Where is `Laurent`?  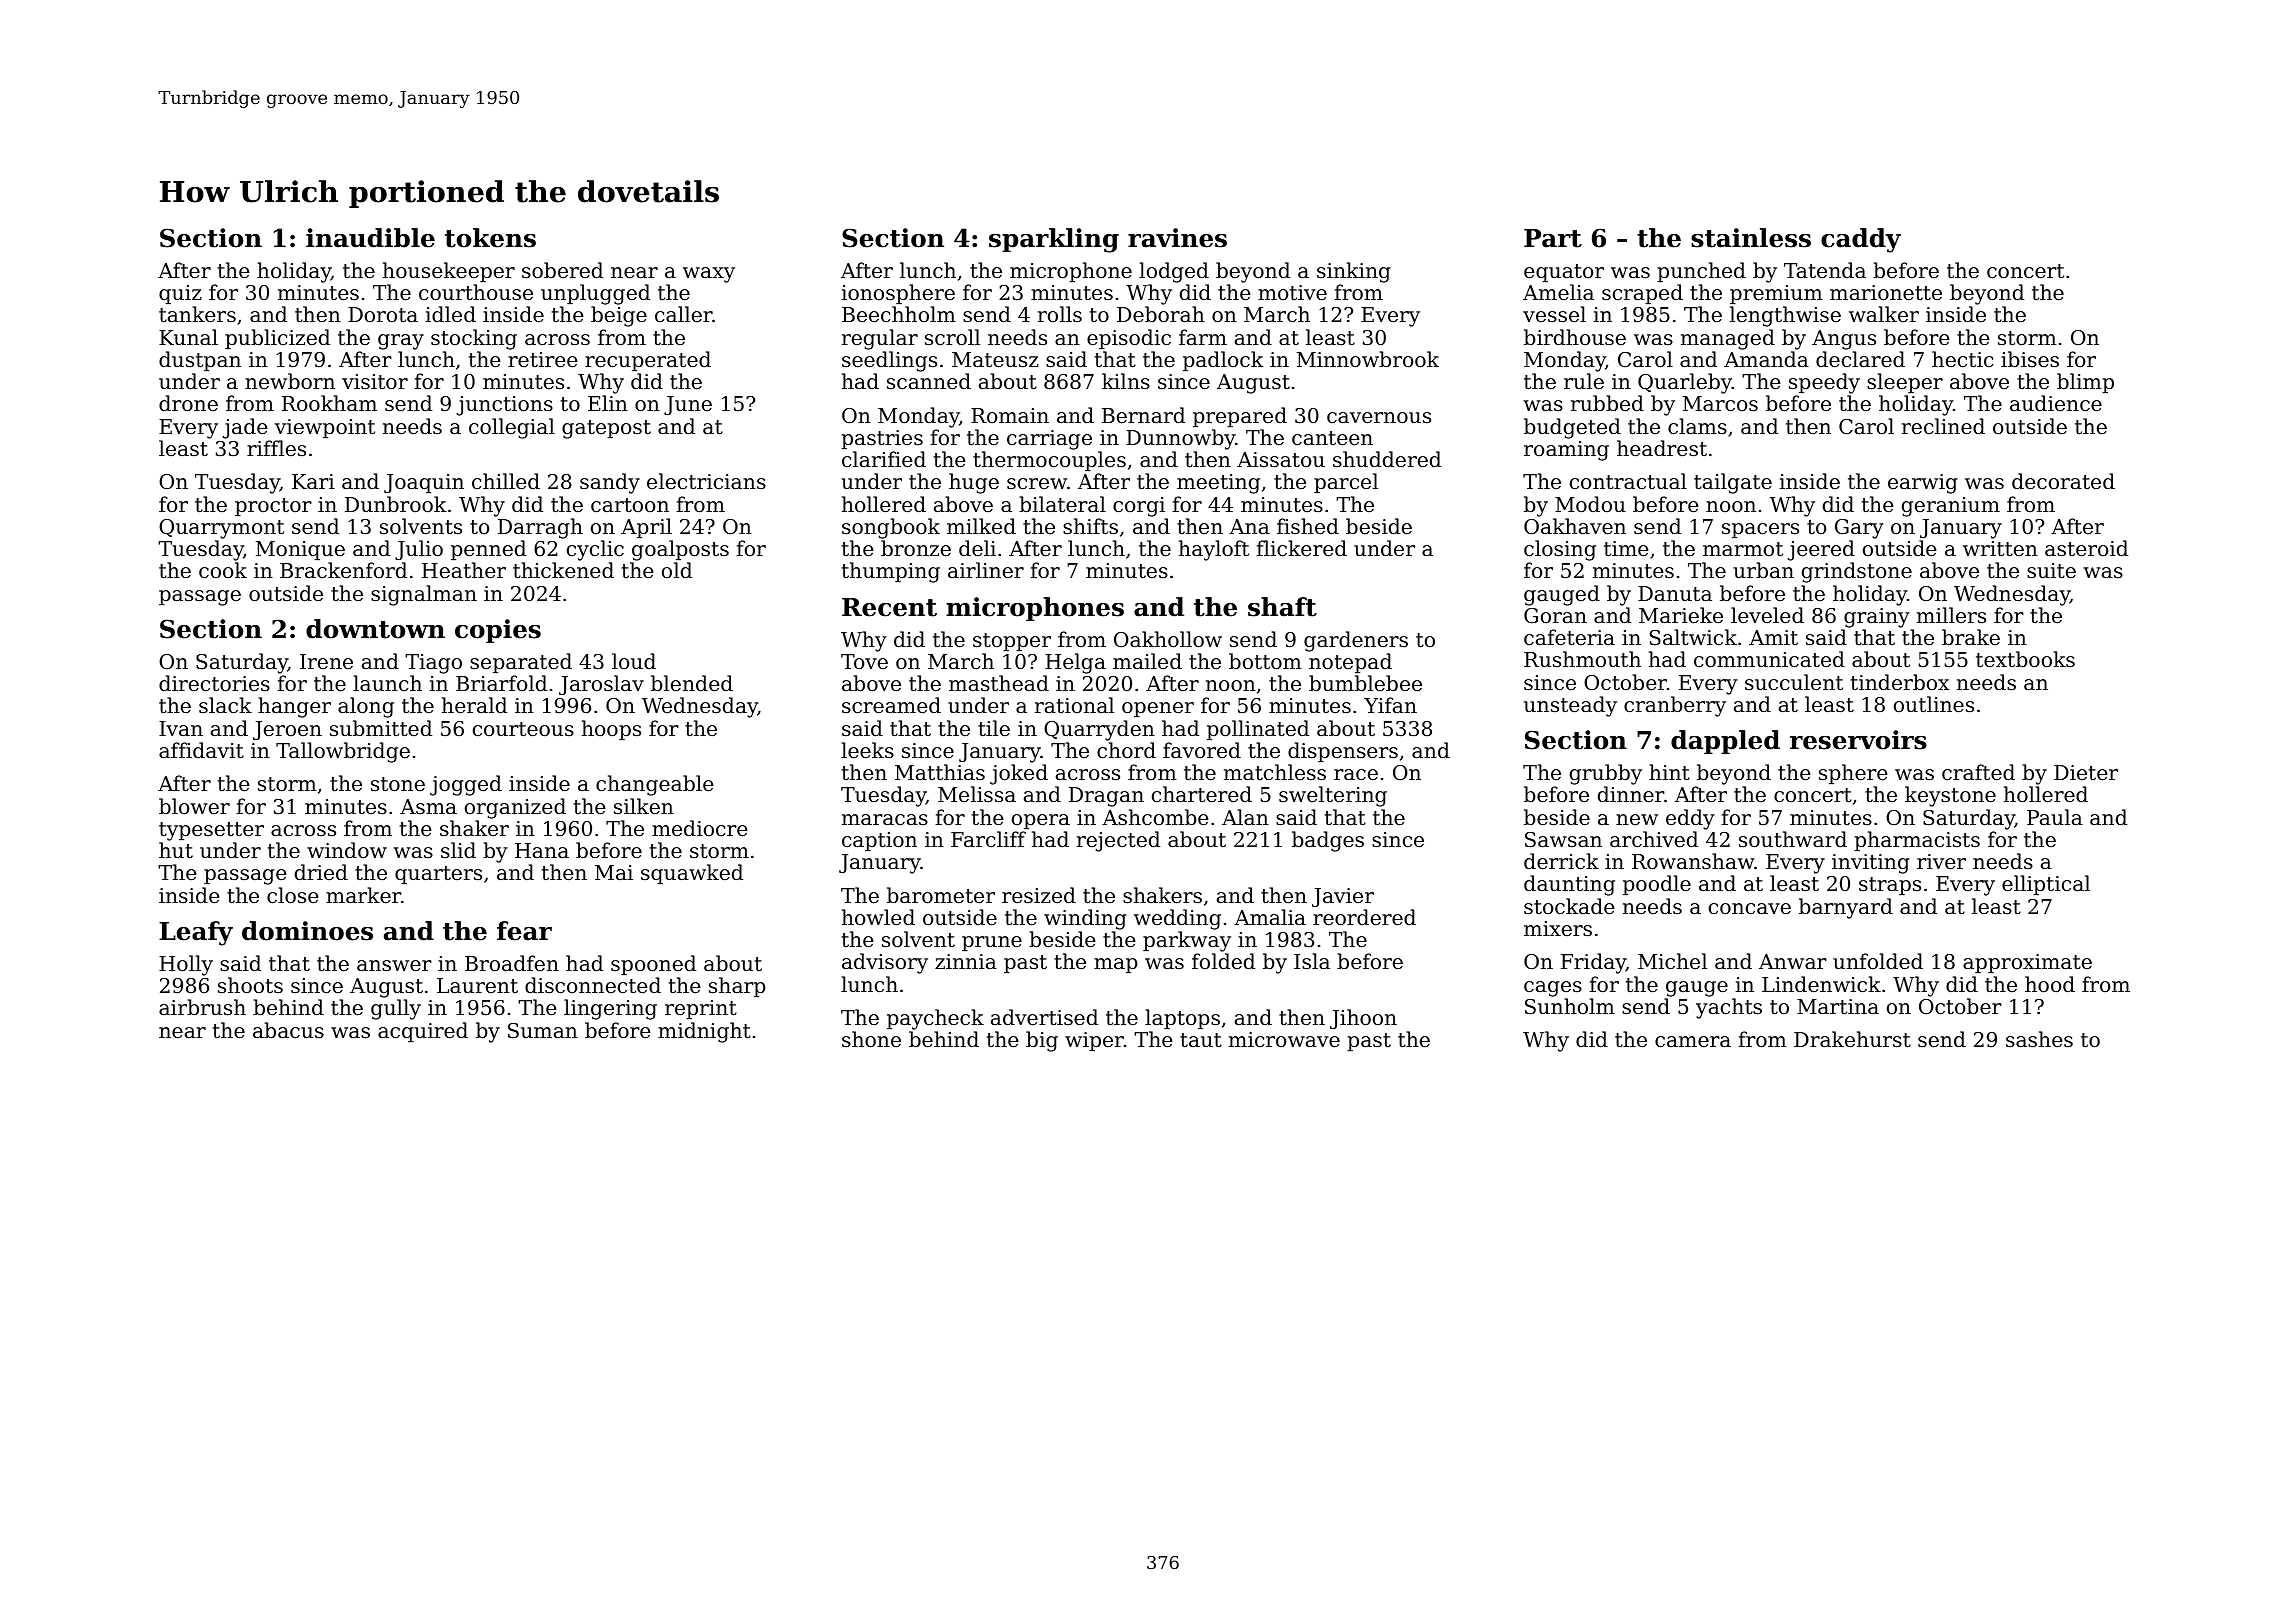 Laurent is located at coordinates (477, 986).
